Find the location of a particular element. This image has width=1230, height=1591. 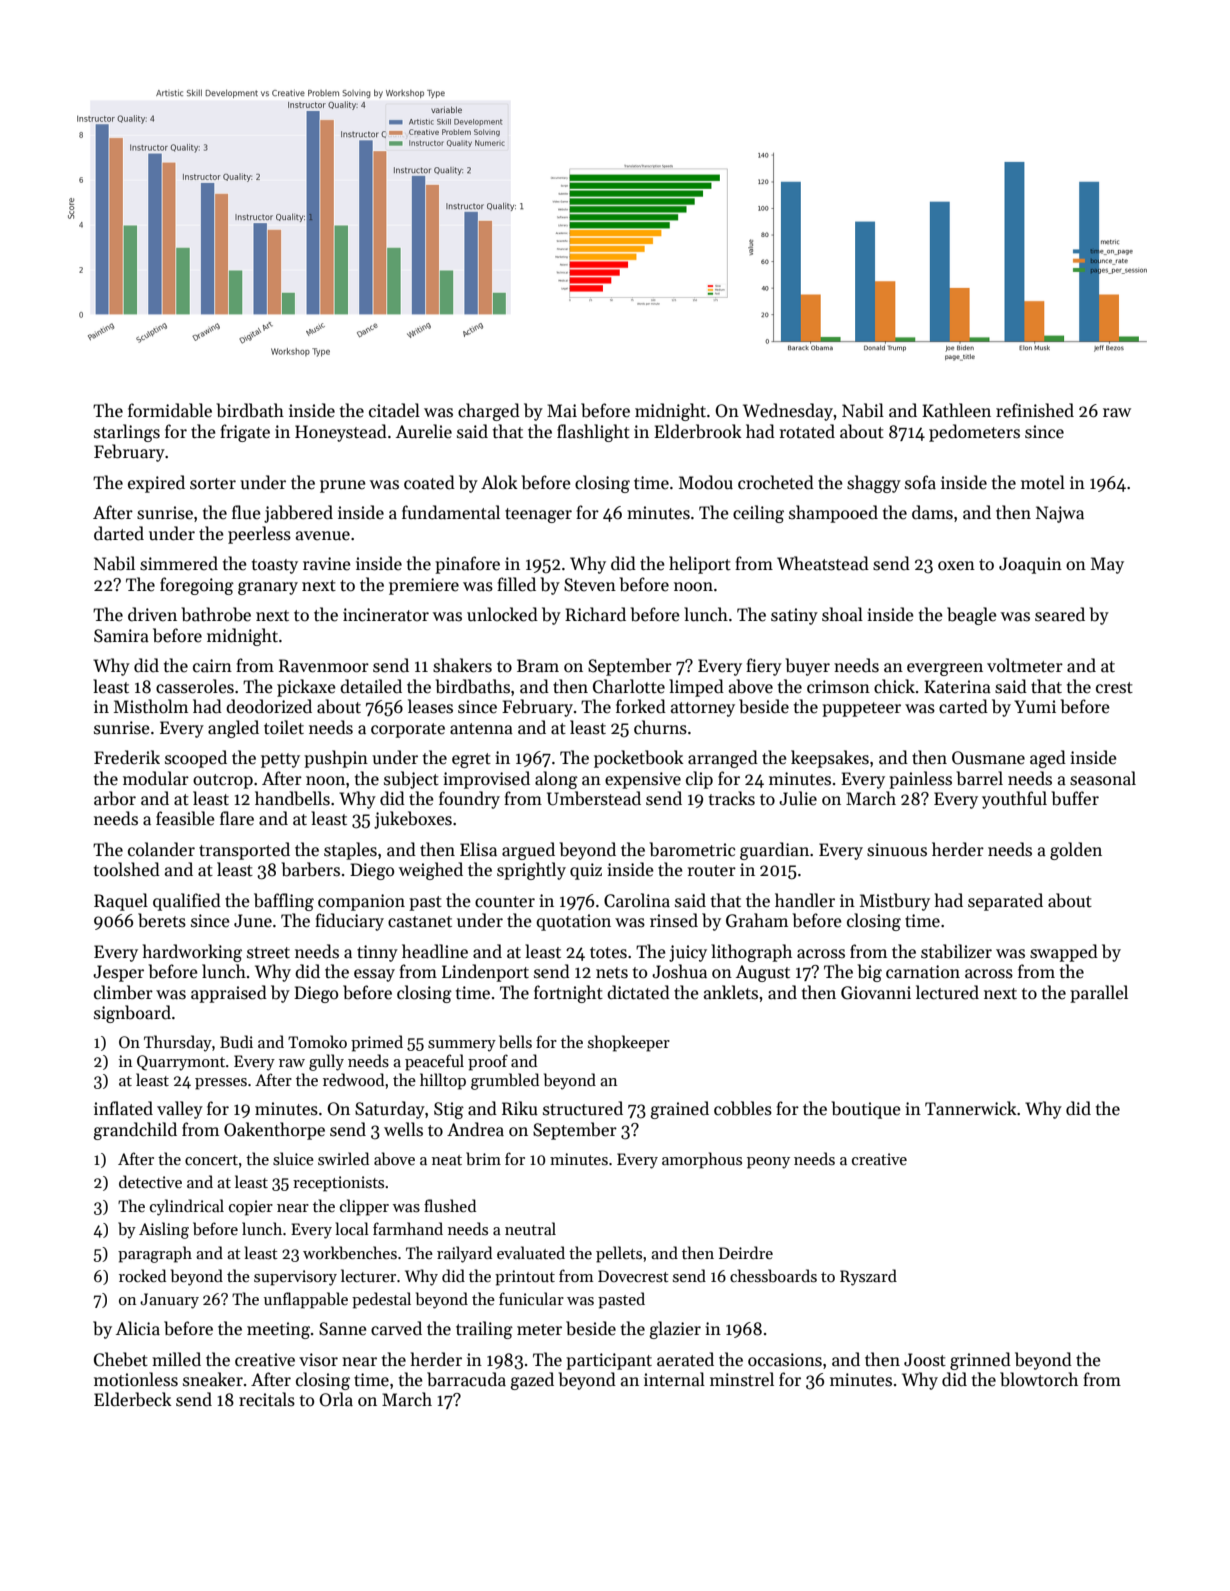

internal is located at coordinates (674, 1379).
